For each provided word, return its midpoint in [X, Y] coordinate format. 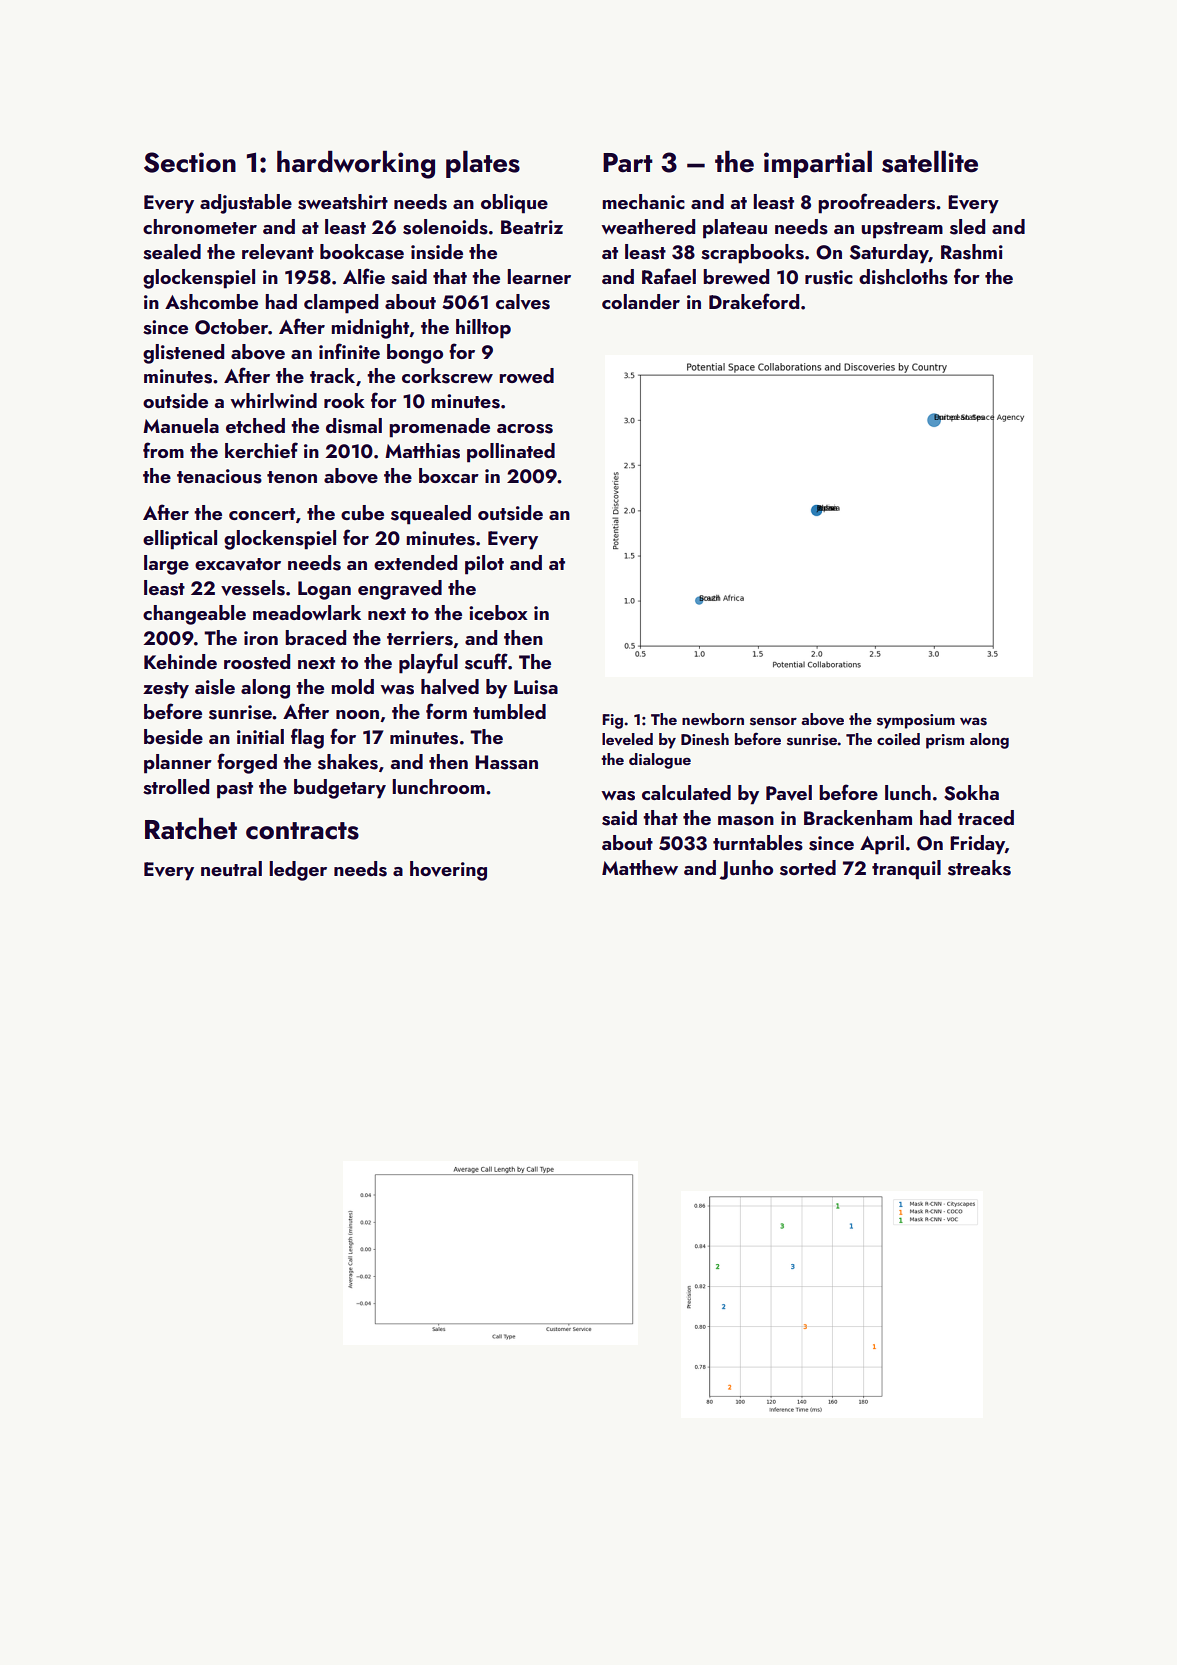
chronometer [200, 226]
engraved [400, 590]
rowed [526, 375]
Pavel [789, 793]
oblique [514, 204]
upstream [902, 230]
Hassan [506, 762]
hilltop [483, 329]
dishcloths [903, 277]
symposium [916, 721]
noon [357, 714]
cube [362, 512]
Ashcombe [211, 302]
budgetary [340, 789]
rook [344, 400]
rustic [829, 277]
